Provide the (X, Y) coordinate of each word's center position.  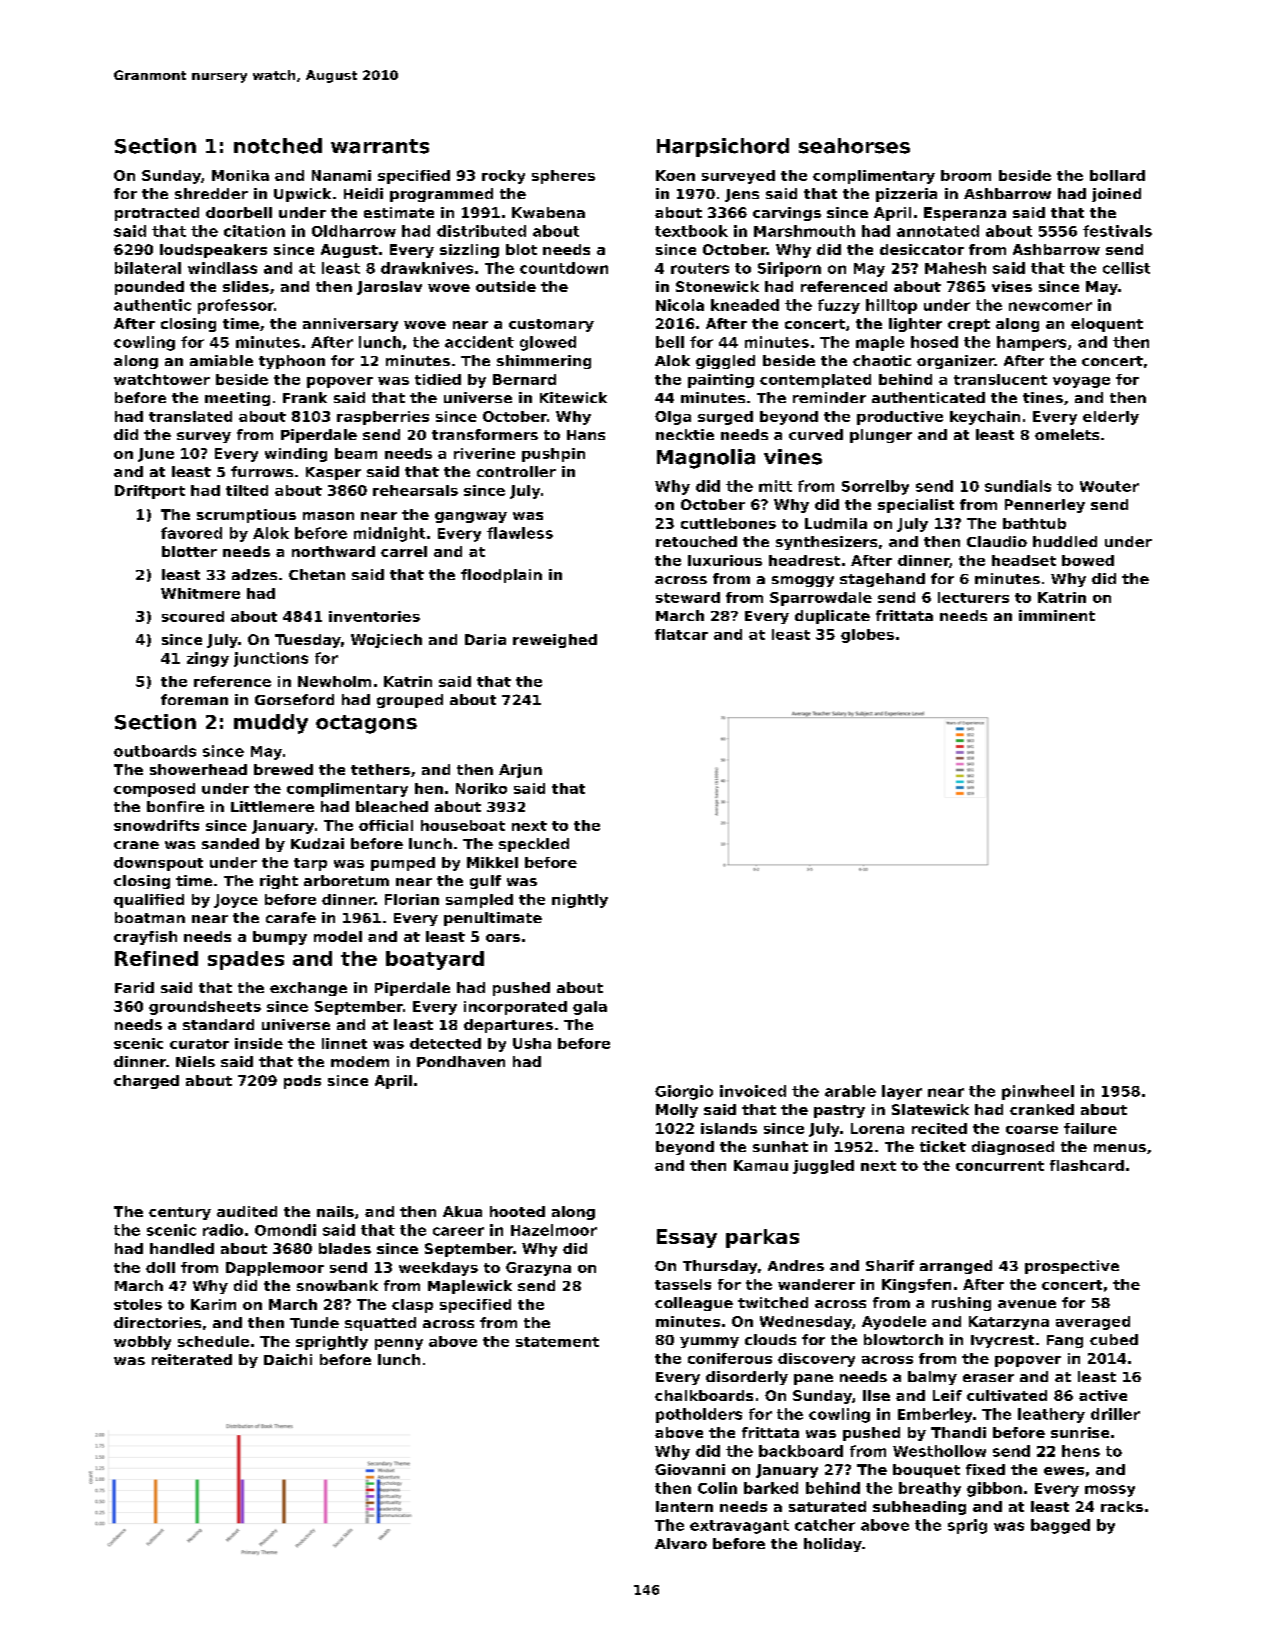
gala (590, 1008)
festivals (1117, 231)
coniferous (730, 1358)
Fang (1065, 1341)
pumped (403, 864)
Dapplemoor (275, 1269)
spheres (563, 177)
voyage (1081, 382)
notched (278, 146)
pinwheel (1038, 1092)
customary (551, 325)
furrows (262, 471)
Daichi (288, 1359)
